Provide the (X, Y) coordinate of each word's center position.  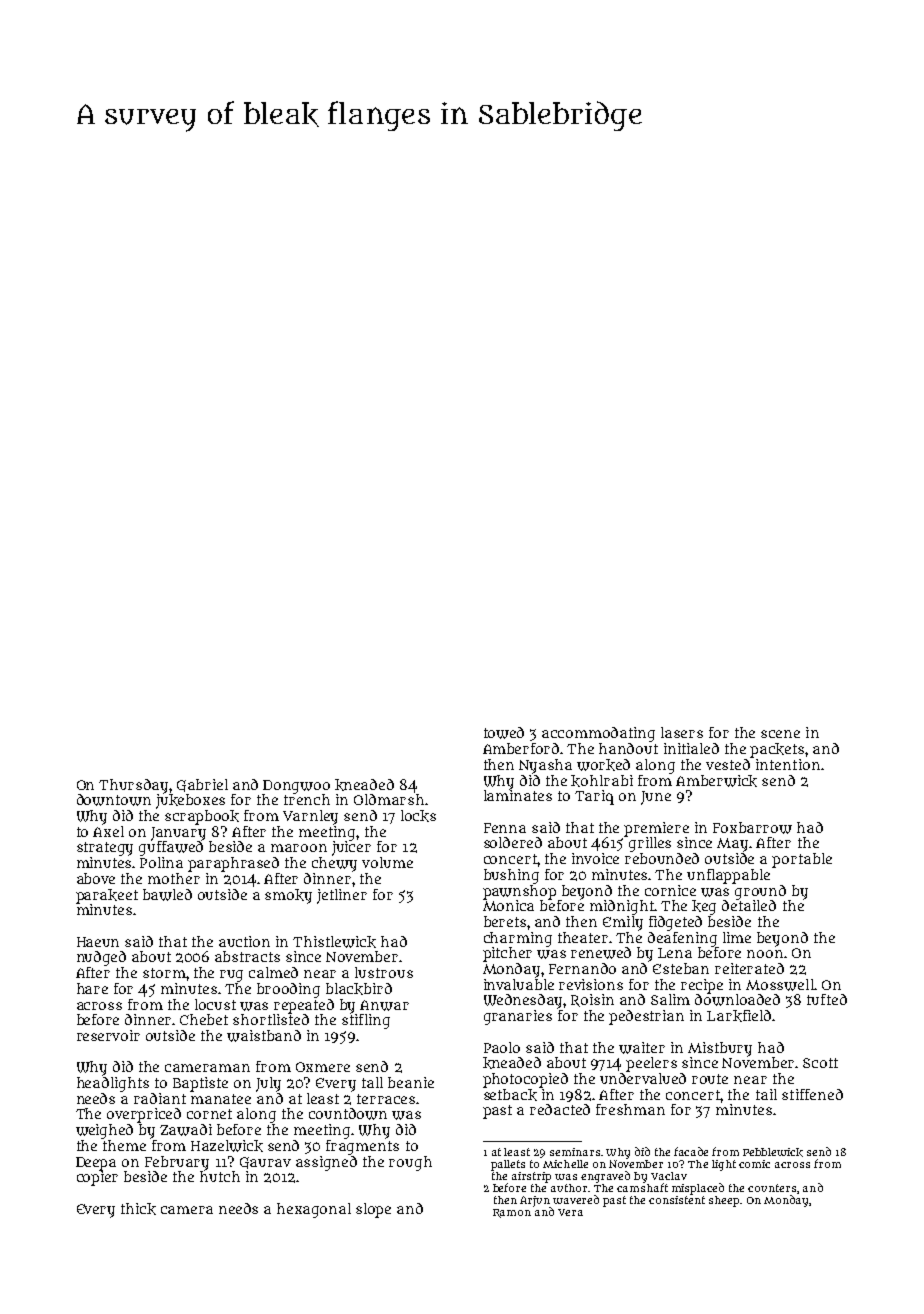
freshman (630, 1109)
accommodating (598, 734)
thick (138, 1209)
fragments (362, 1147)
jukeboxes (190, 801)
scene (780, 734)
